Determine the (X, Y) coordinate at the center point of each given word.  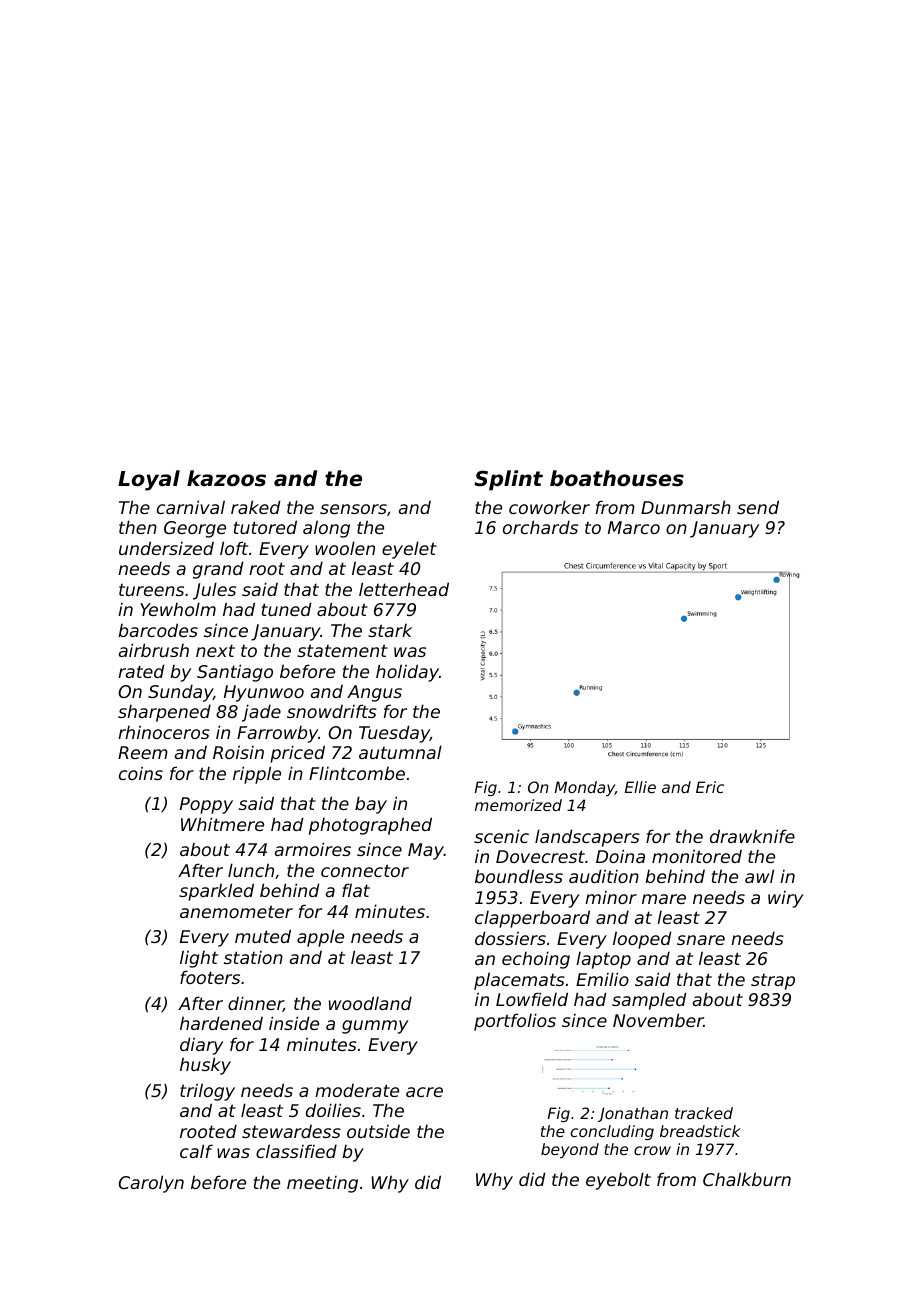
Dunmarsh (686, 507)
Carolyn (151, 1184)
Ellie (640, 787)
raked (256, 507)
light (199, 959)
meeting (322, 1184)
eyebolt (618, 1181)
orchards (540, 527)
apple (320, 938)
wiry (785, 899)
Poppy (206, 805)
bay (371, 805)
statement (342, 650)
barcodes (158, 630)
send (758, 507)
